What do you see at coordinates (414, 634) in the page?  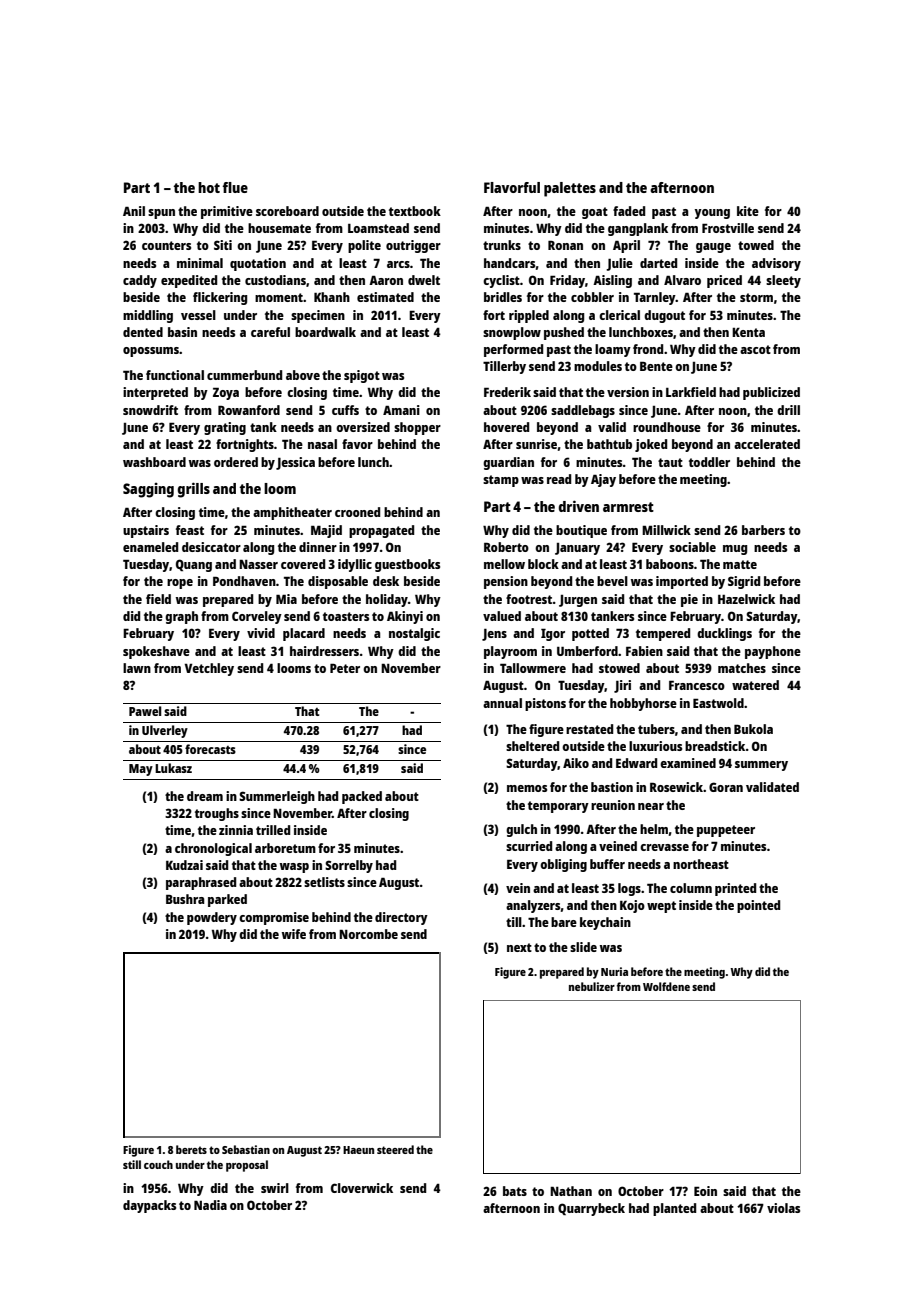 I see `nostalgic` at bounding box center [414, 634].
